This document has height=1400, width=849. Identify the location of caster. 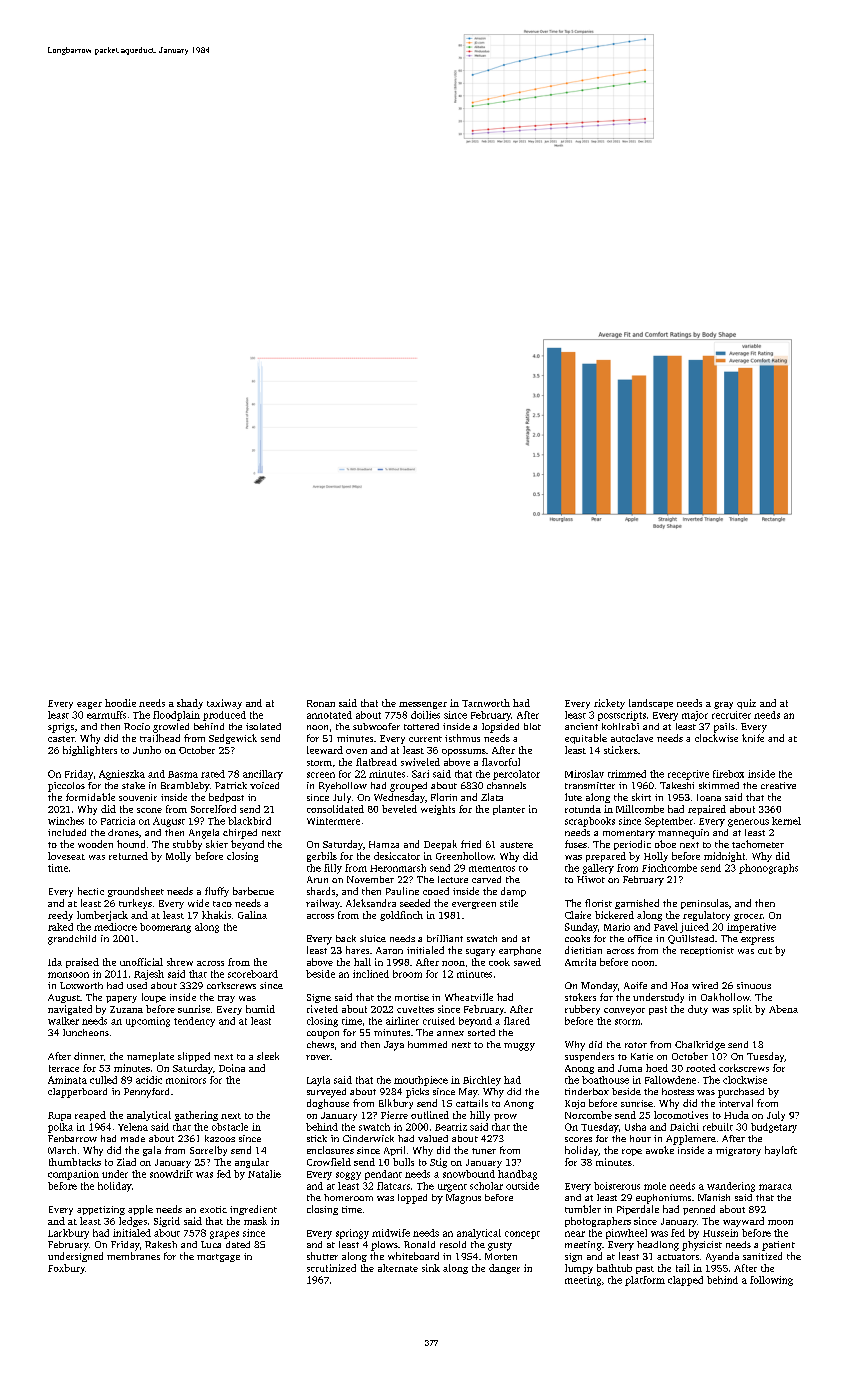
(61, 739).
